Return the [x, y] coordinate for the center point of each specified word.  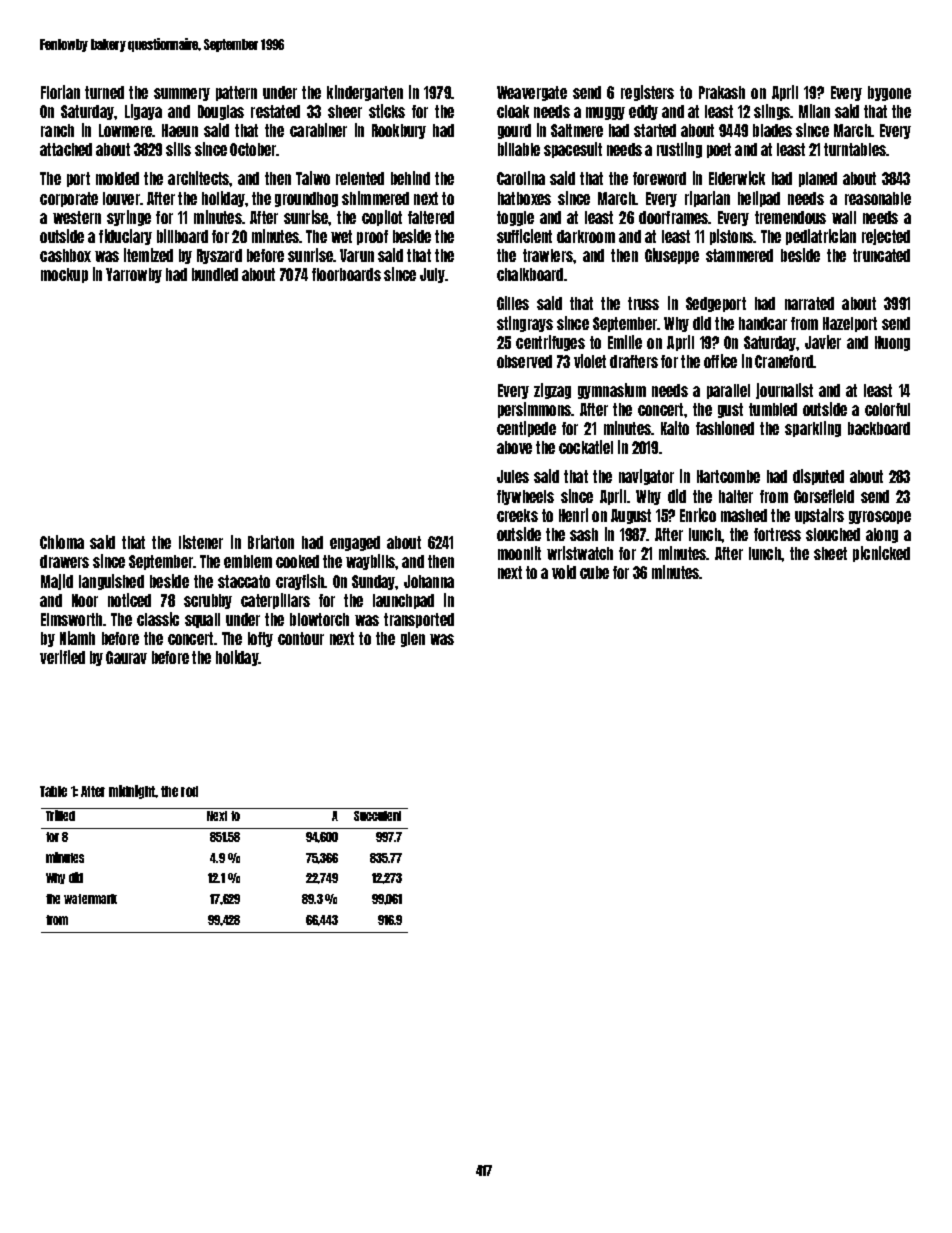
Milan [814, 111]
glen [413, 639]
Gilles [513, 303]
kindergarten [365, 93]
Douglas [221, 112]
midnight [132, 792]
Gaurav [126, 657]
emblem [248, 561]
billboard [182, 236]
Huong [892, 343]
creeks [517, 515]
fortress [777, 534]
